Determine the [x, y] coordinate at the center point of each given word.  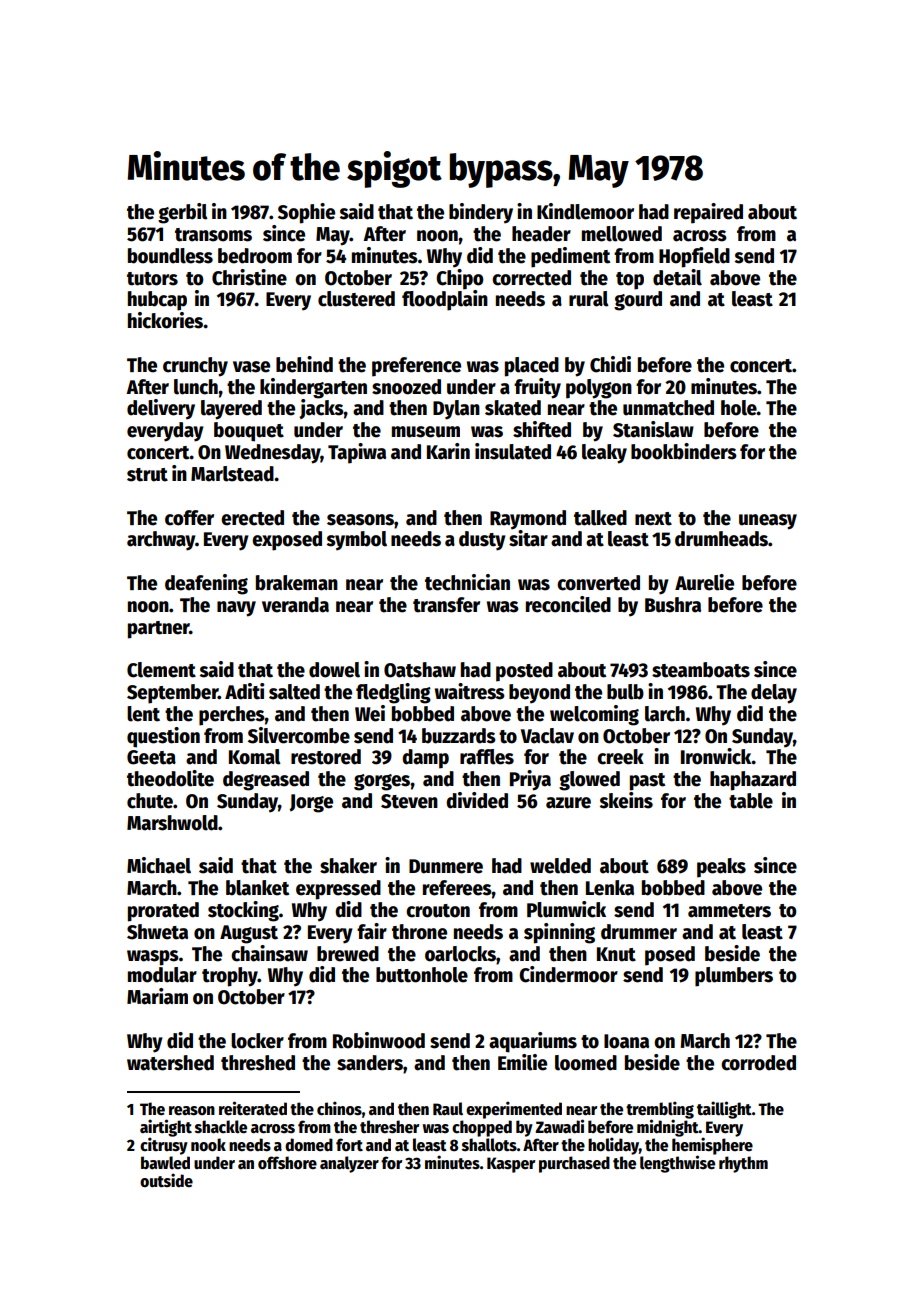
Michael [159, 865]
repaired [708, 213]
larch [665, 714]
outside [166, 1180]
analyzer [349, 1164]
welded [560, 866]
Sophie [306, 213]
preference [416, 367]
